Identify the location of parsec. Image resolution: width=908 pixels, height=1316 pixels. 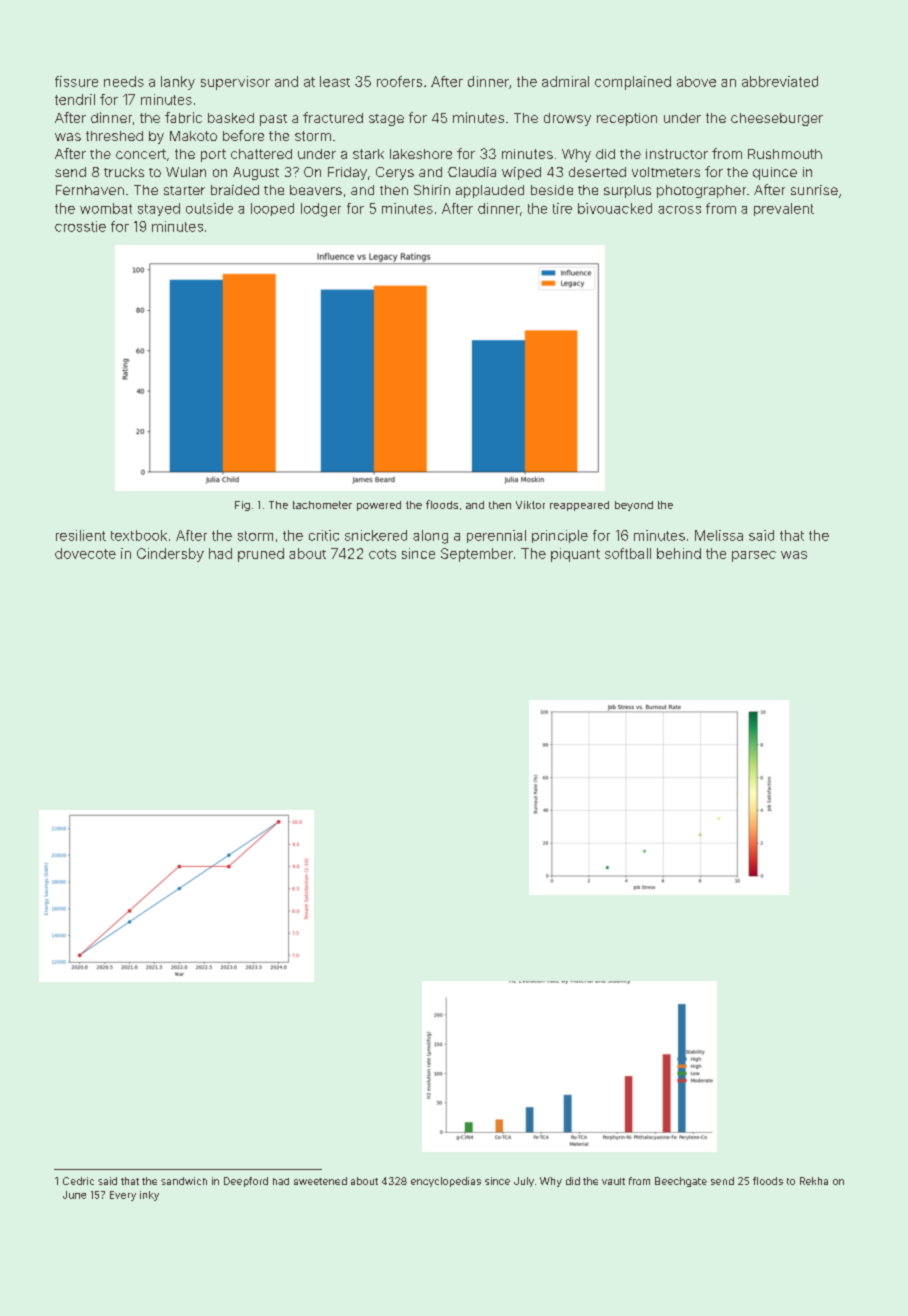
(754, 556).
